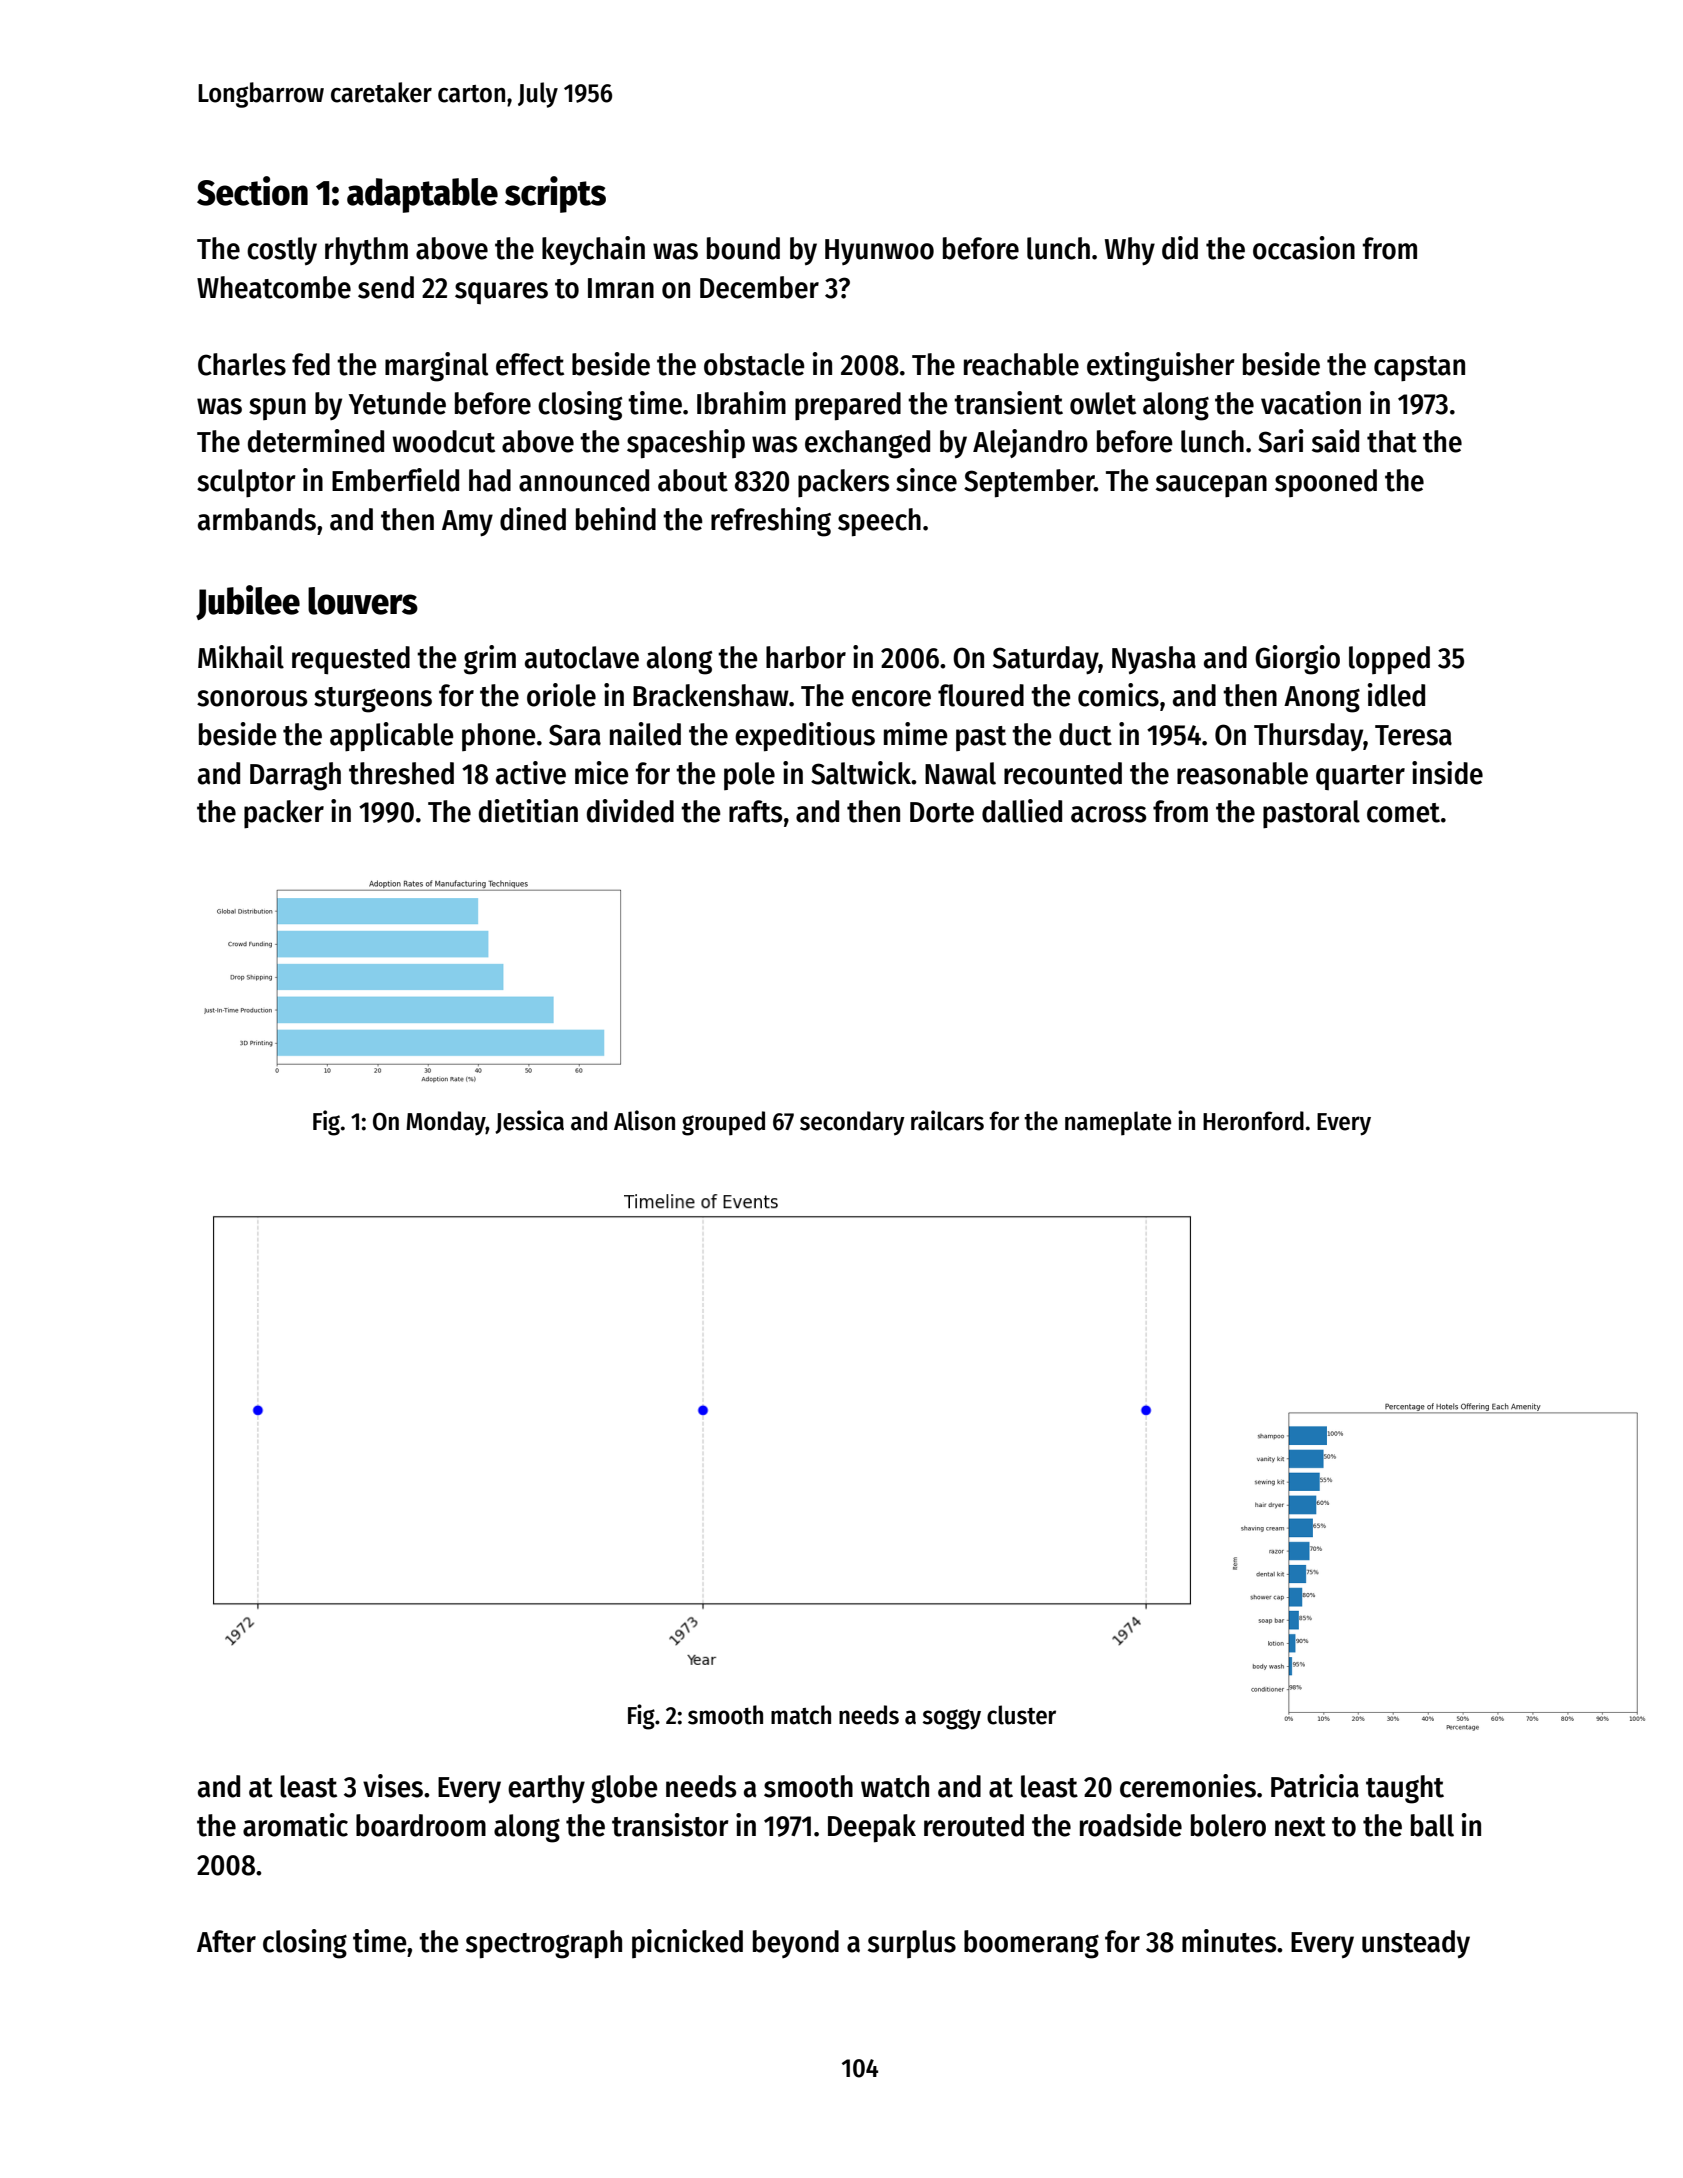 The width and height of the screenshot is (1683, 2178). Describe the element at coordinates (960, 773) in the screenshot. I see `Nawal` at that location.
